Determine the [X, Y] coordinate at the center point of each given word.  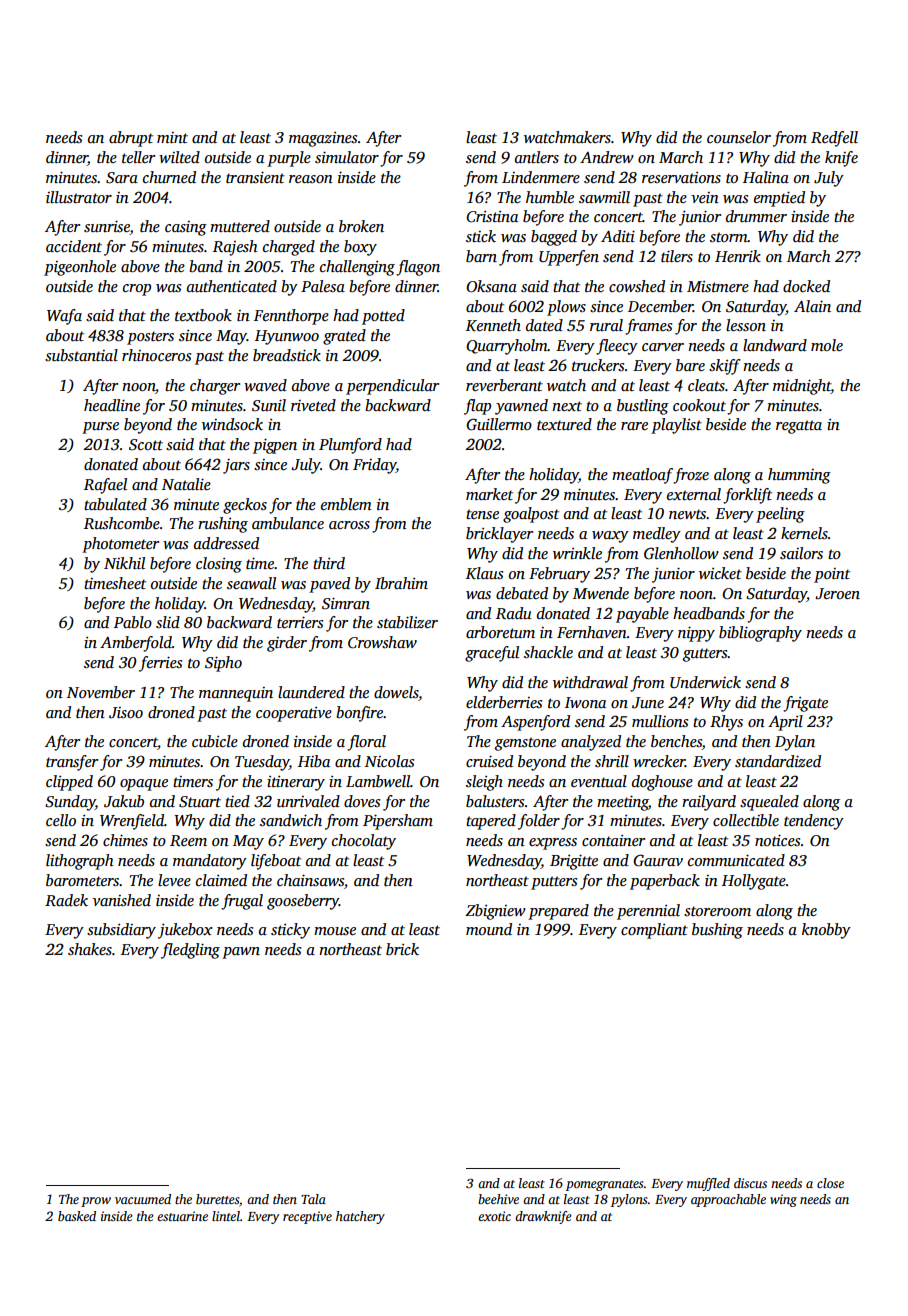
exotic [494, 1216]
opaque [144, 785]
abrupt [131, 139]
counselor [739, 137]
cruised [489, 761]
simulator [347, 157]
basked [77, 1216]
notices [777, 840]
